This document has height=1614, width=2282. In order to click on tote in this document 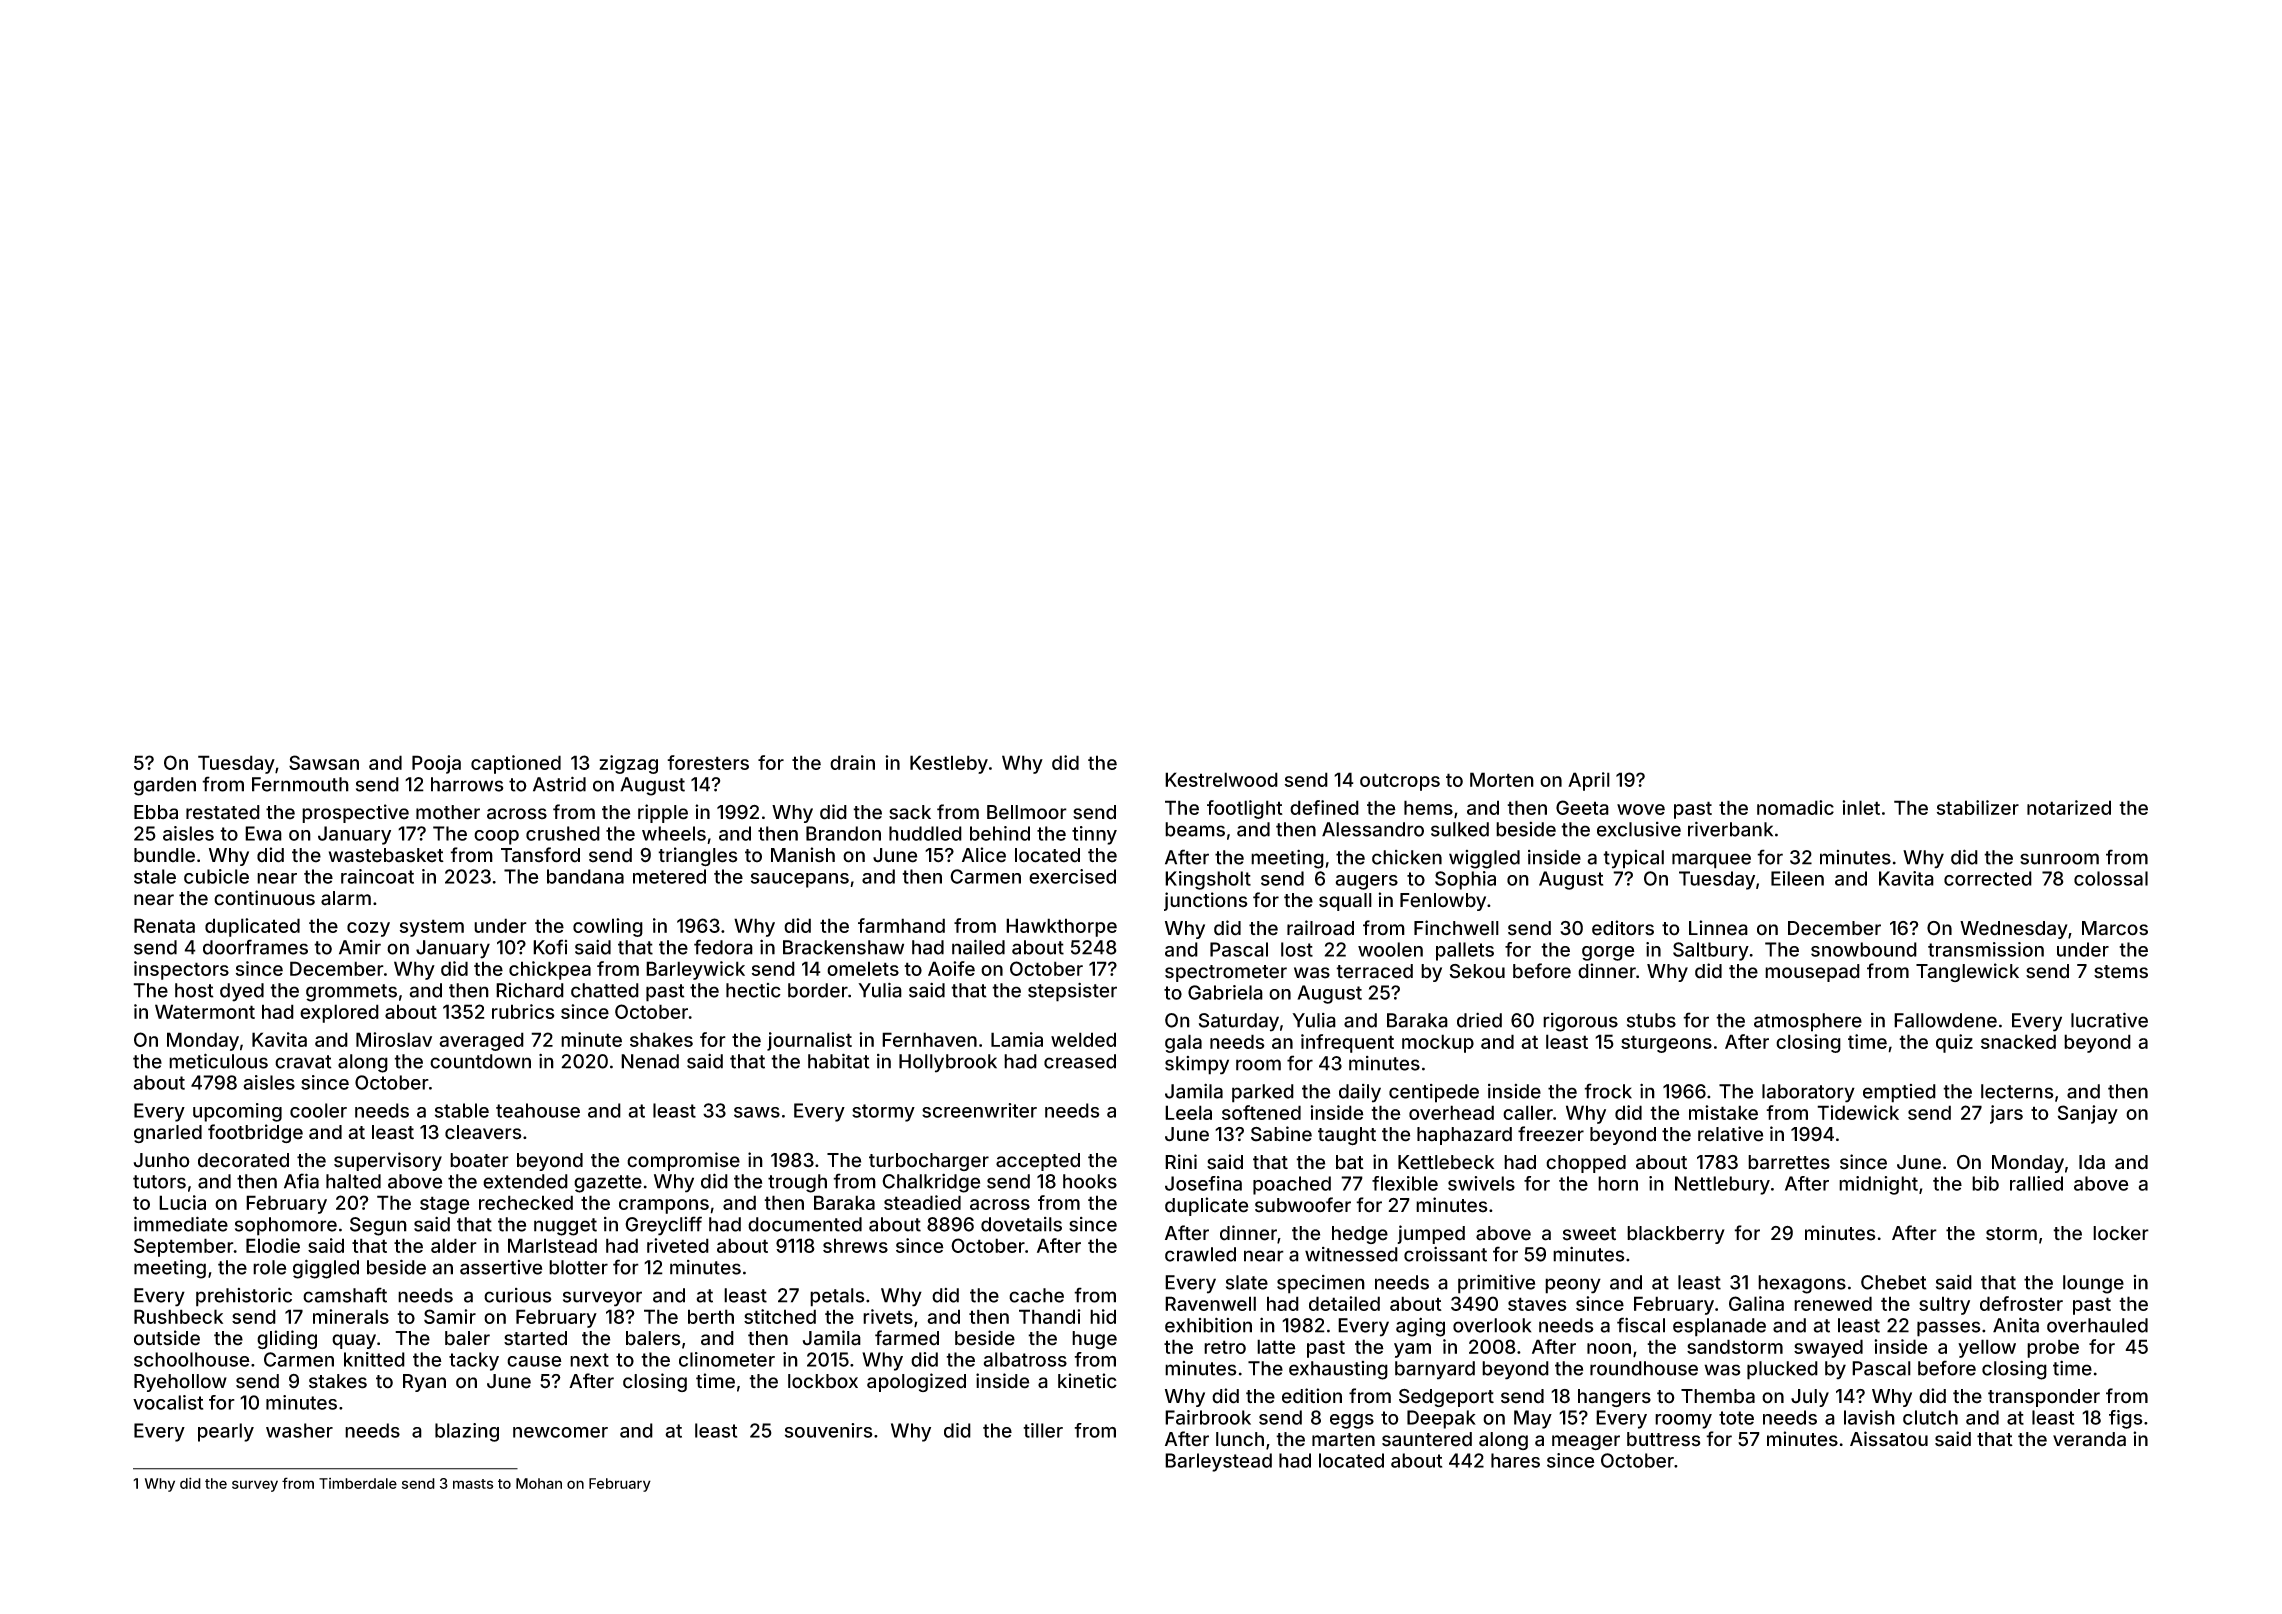, I will do `click(1736, 1418)`.
